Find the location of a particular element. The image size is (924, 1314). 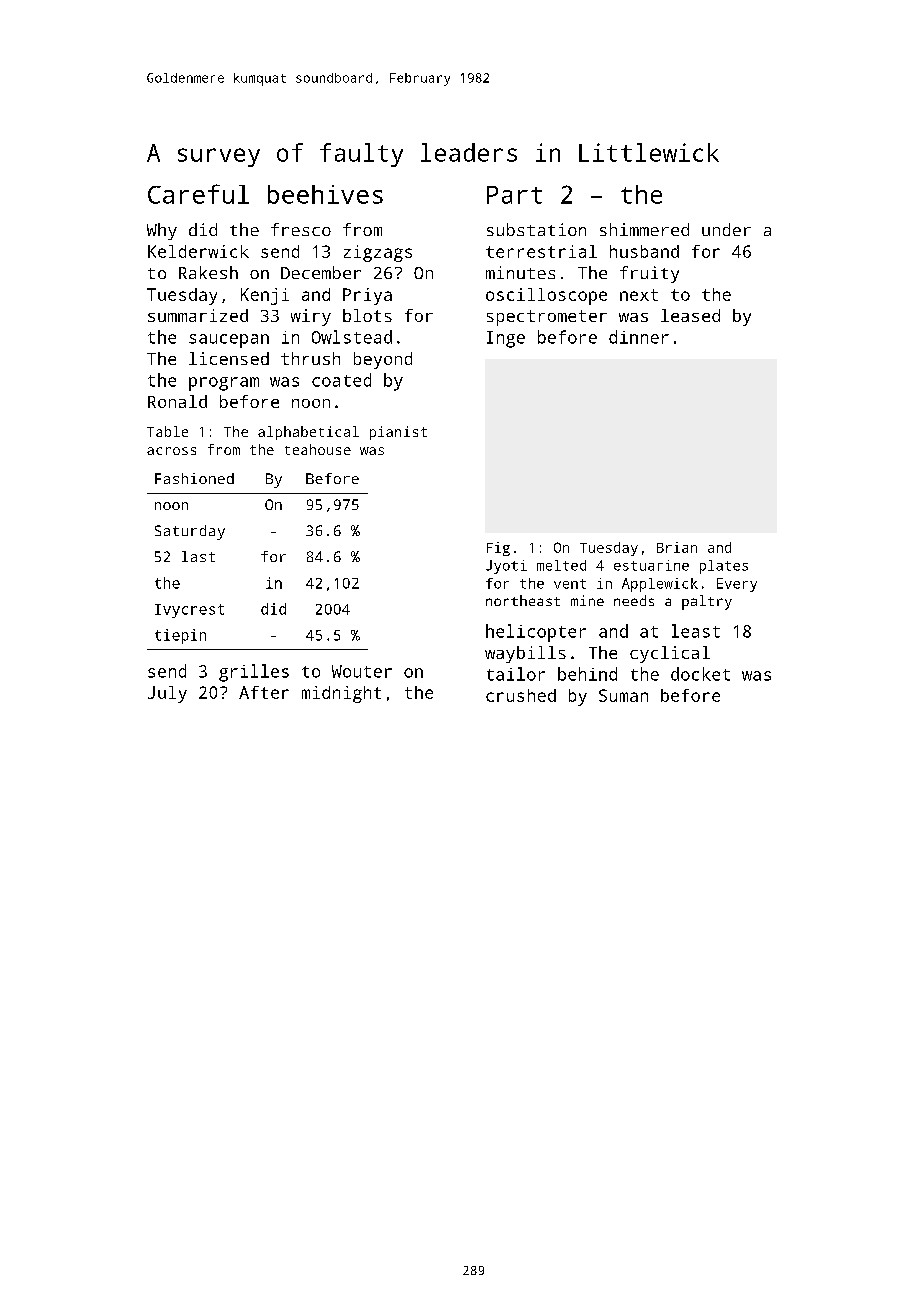

Fig is located at coordinates (498, 549).
